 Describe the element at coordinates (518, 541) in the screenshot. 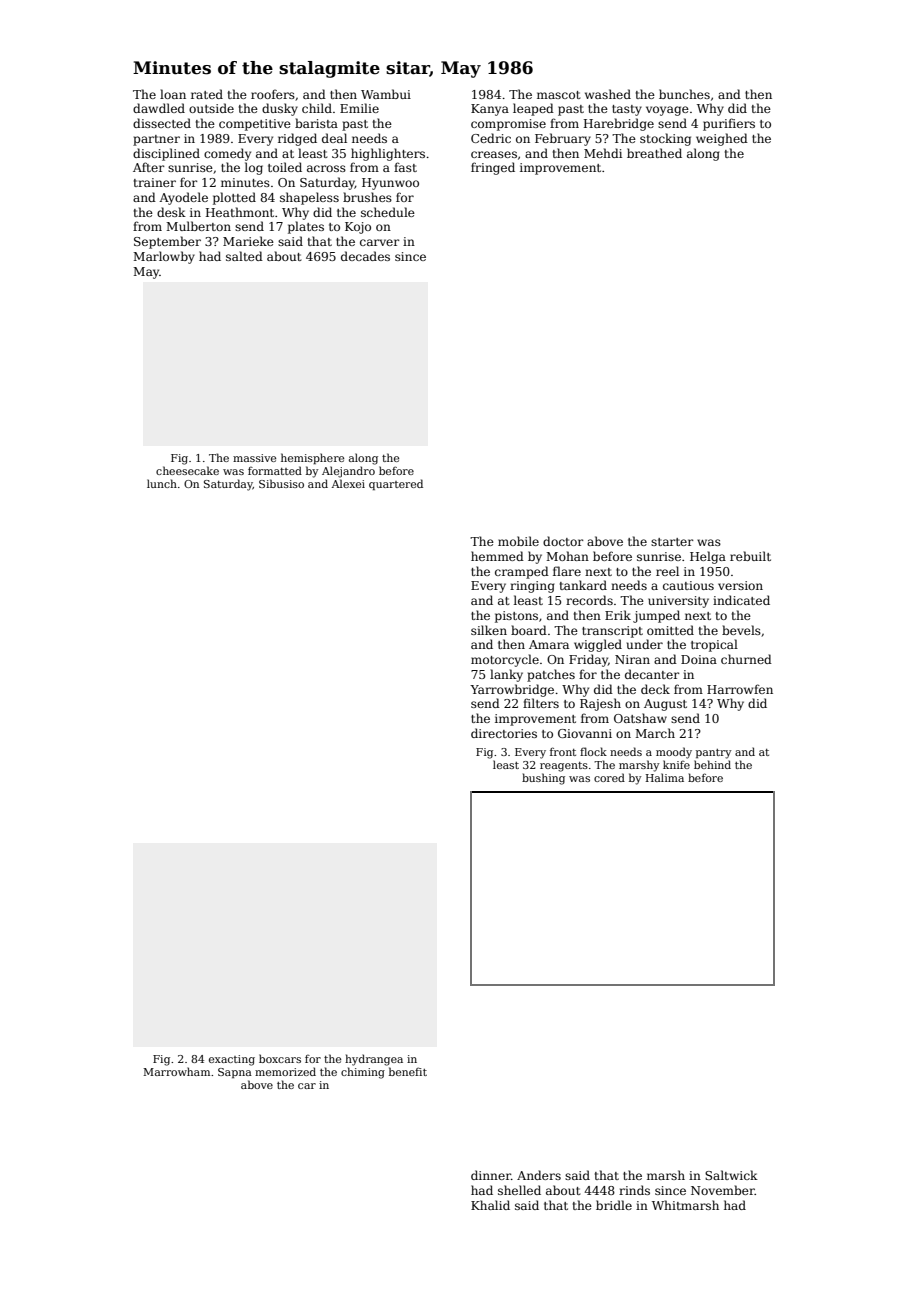

I see `mobile` at that location.
